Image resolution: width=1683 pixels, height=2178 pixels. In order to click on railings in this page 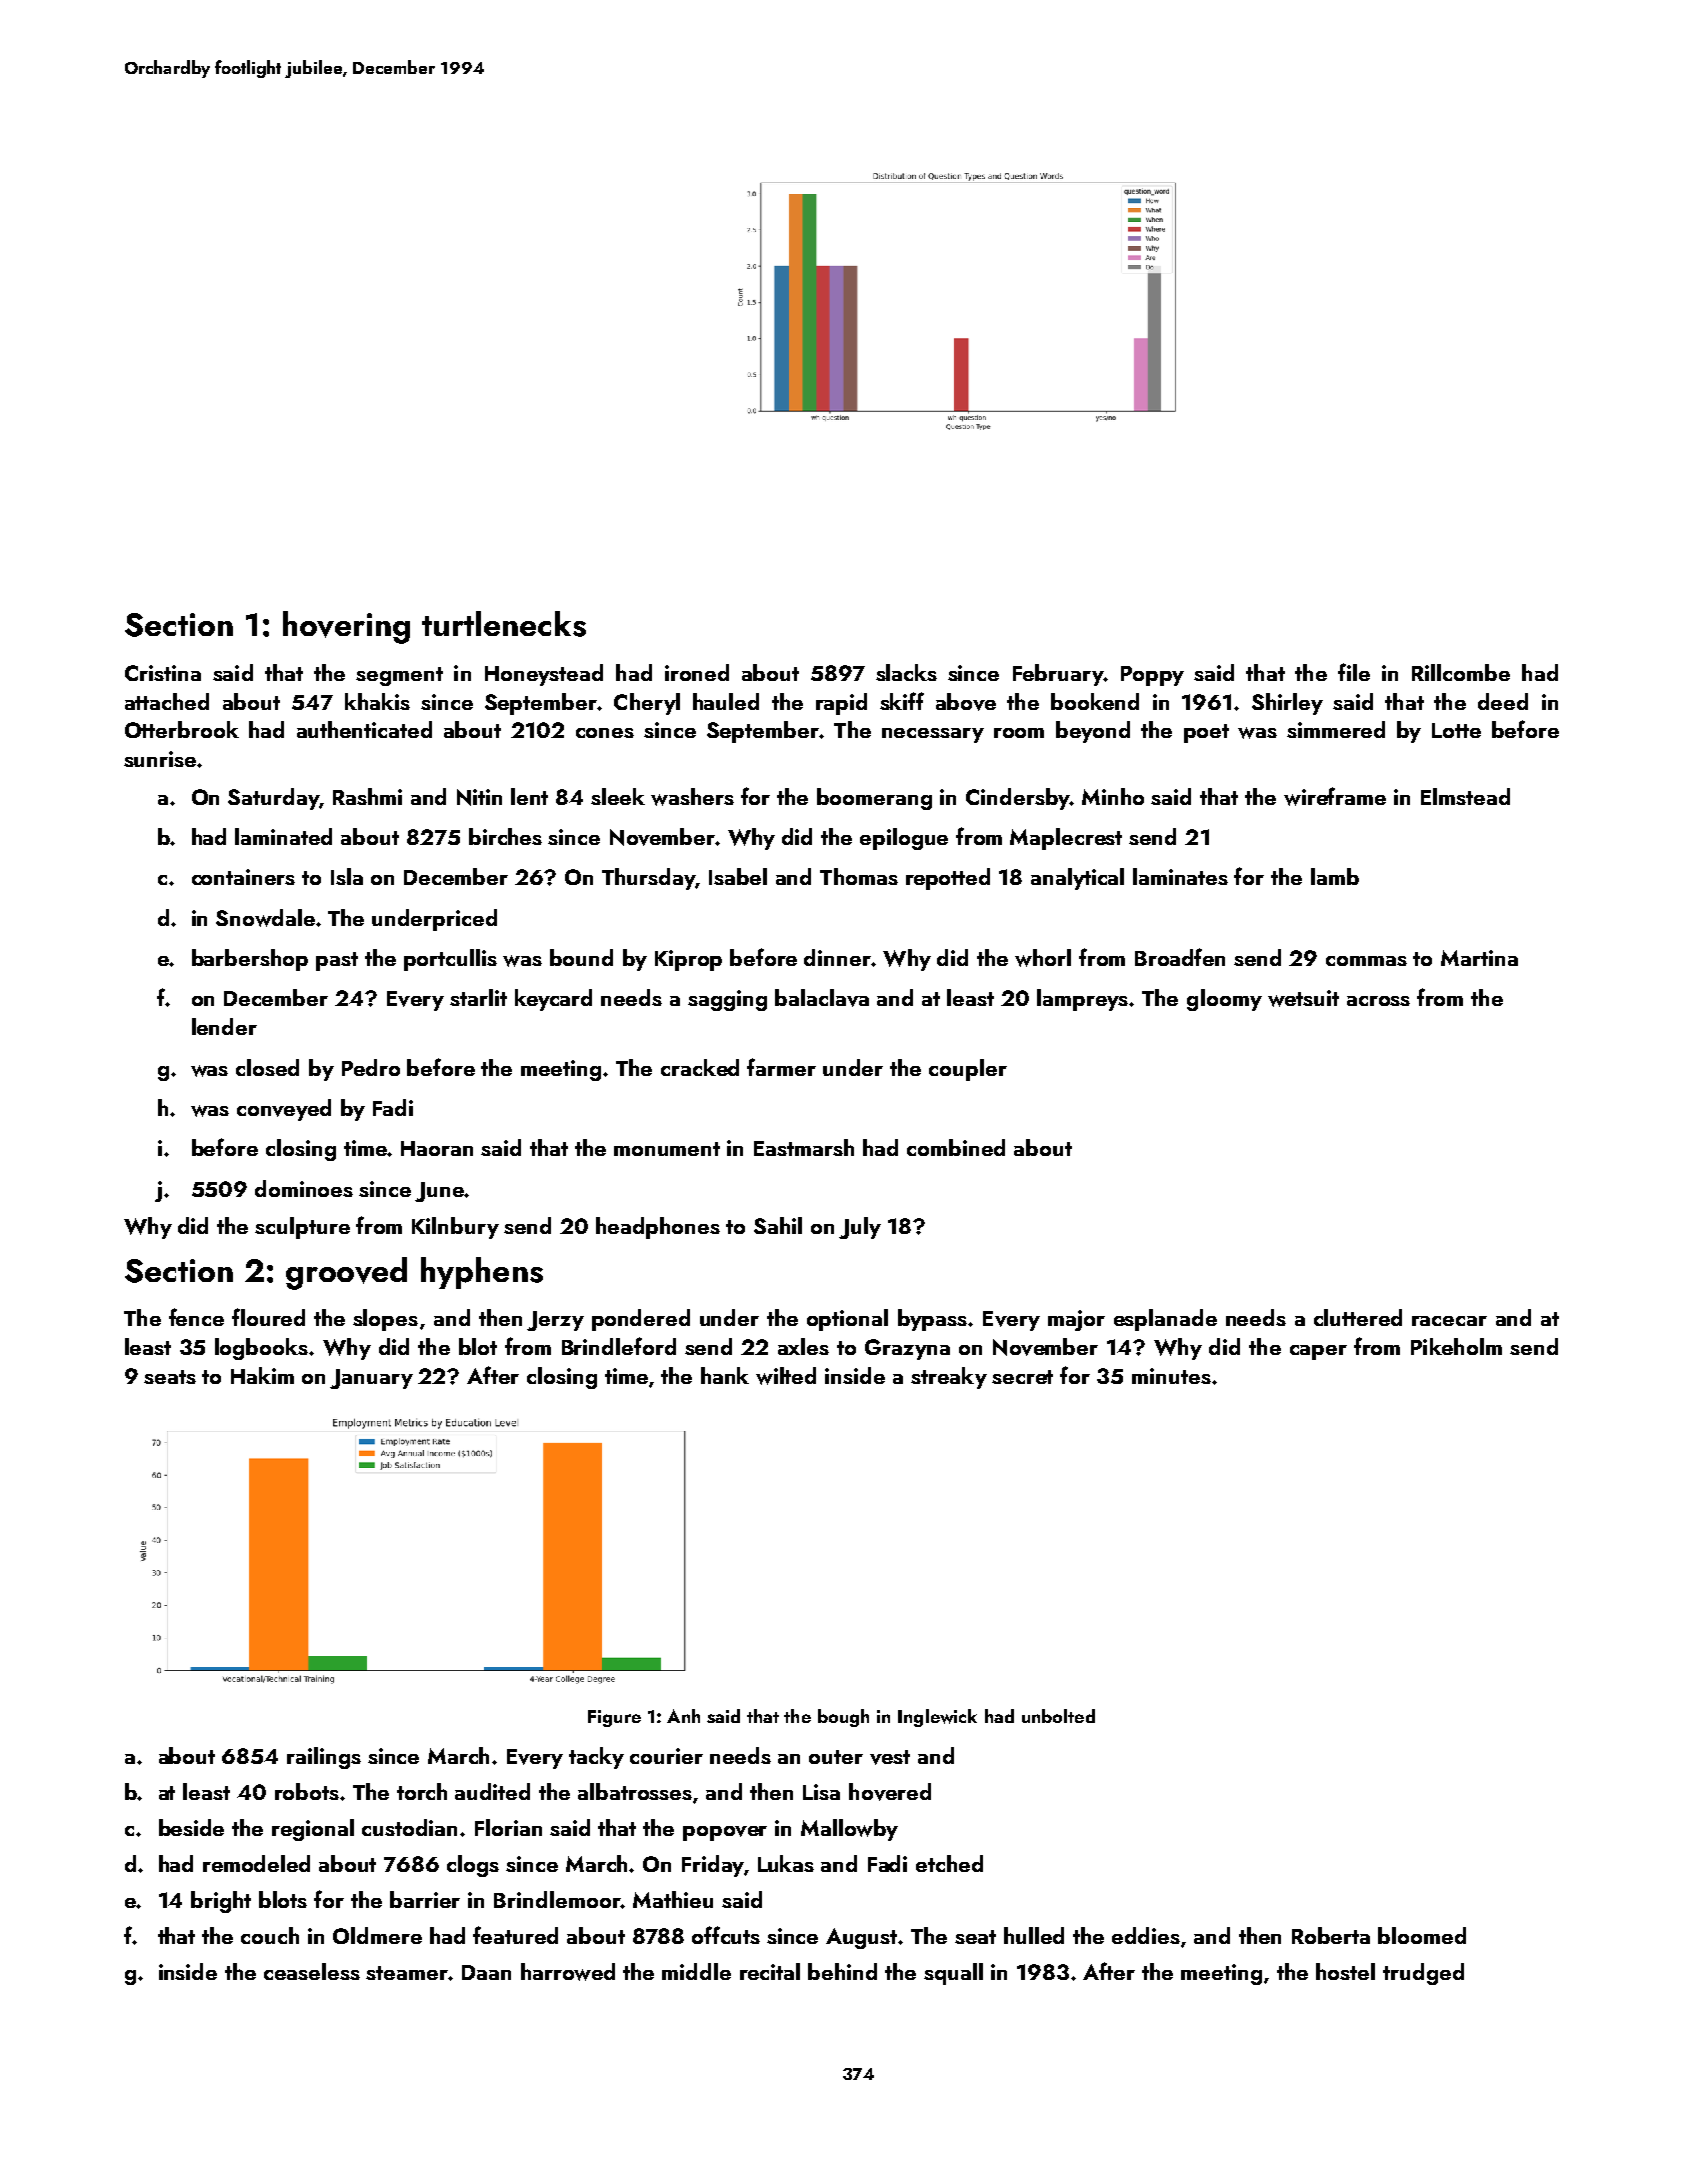, I will do `click(324, 1758)`.
